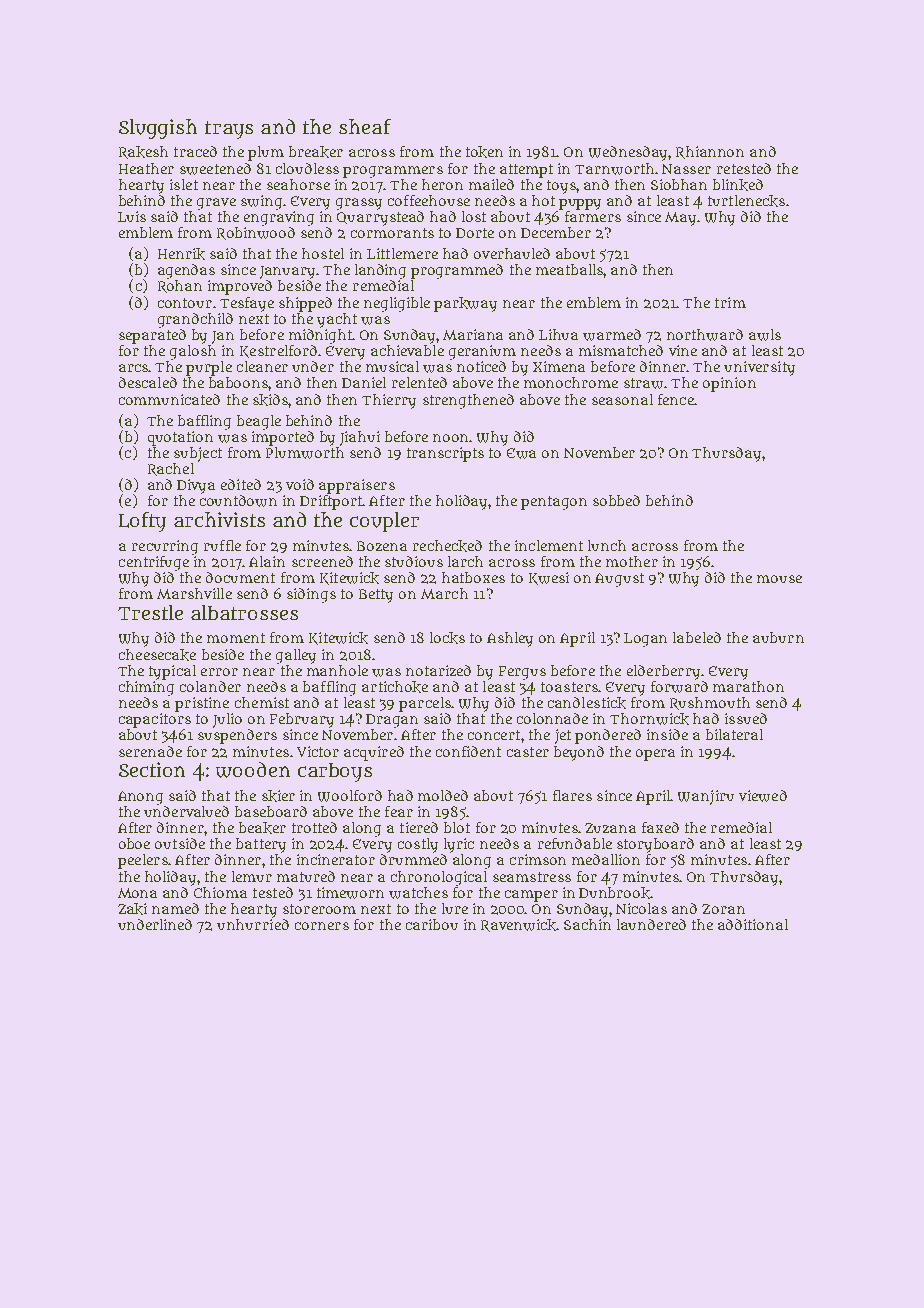 This screenshot has width=924, height=1308. I want to click on Rhiannon, so click(710, 152).
